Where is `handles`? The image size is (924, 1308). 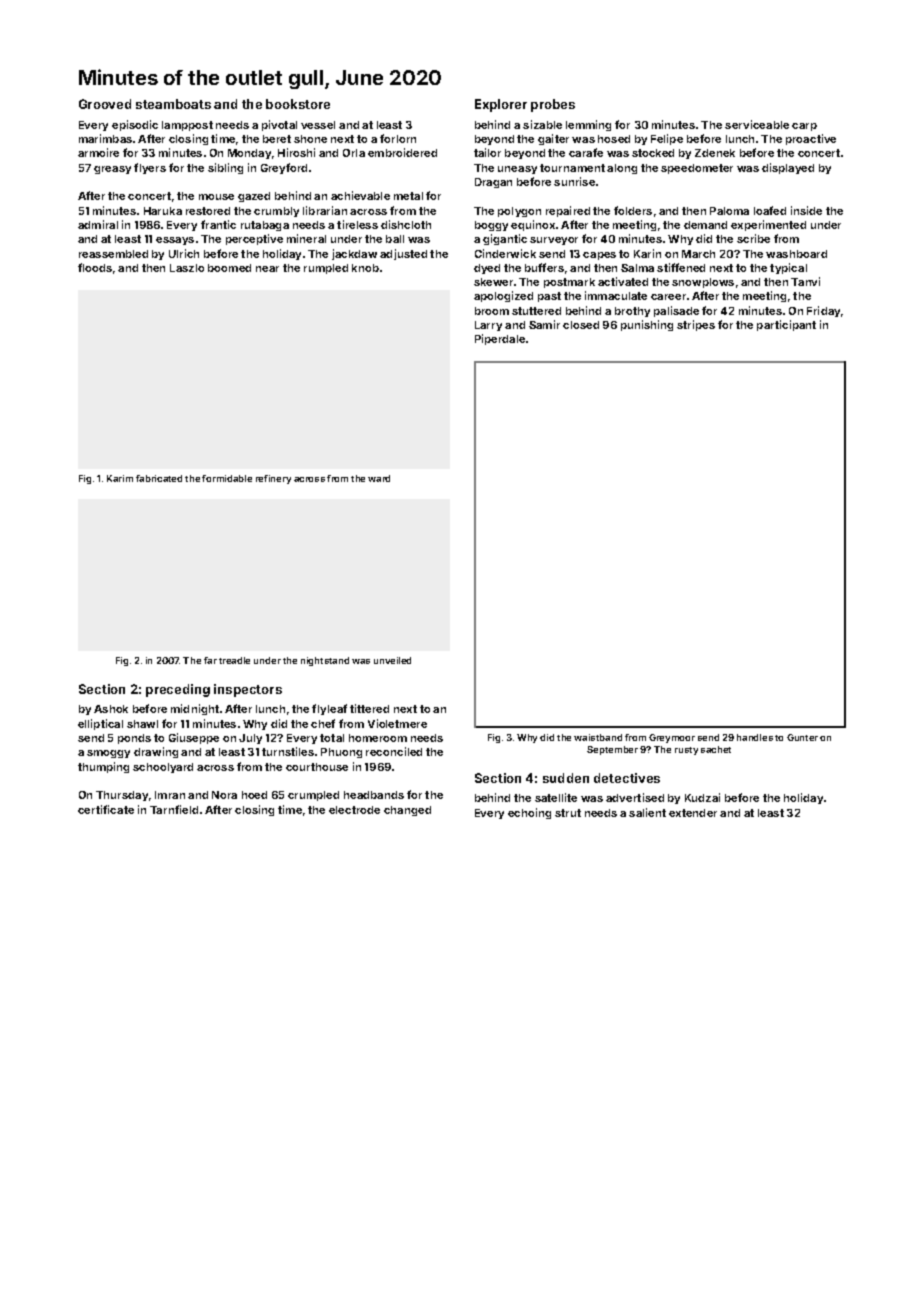
handles is located at coordinates (755, 737).
